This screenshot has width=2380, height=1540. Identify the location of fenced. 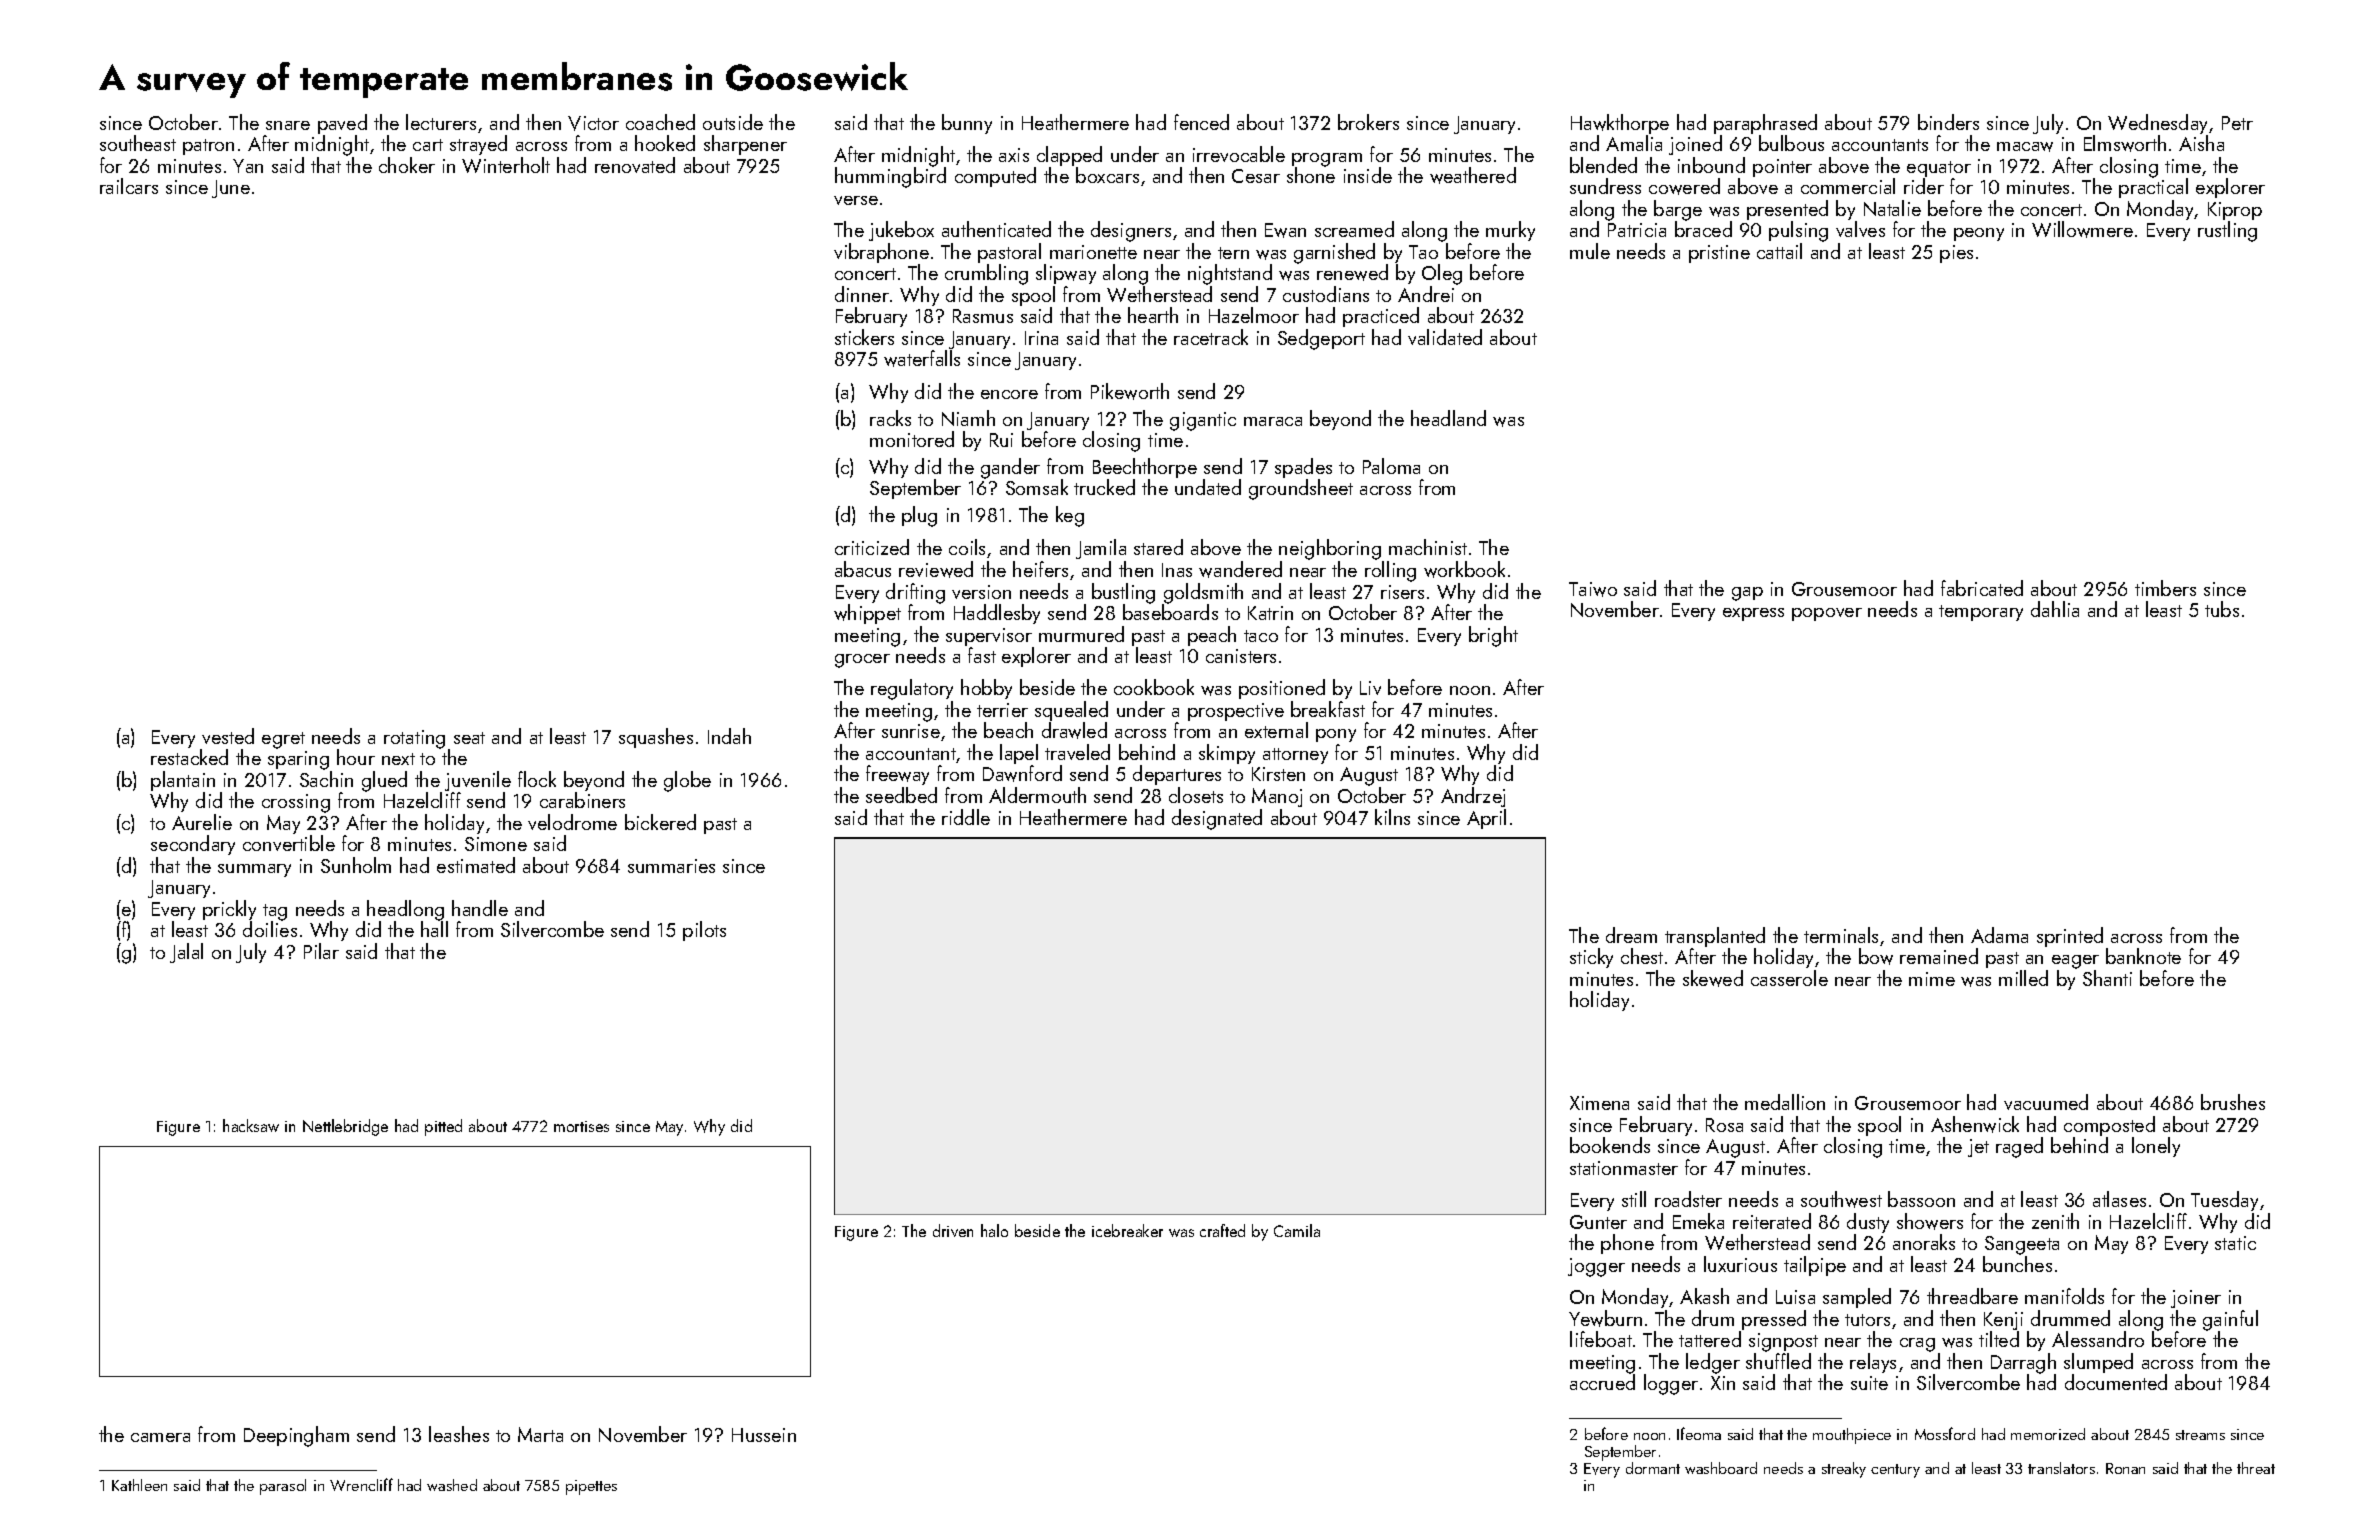
(1201, 122).
